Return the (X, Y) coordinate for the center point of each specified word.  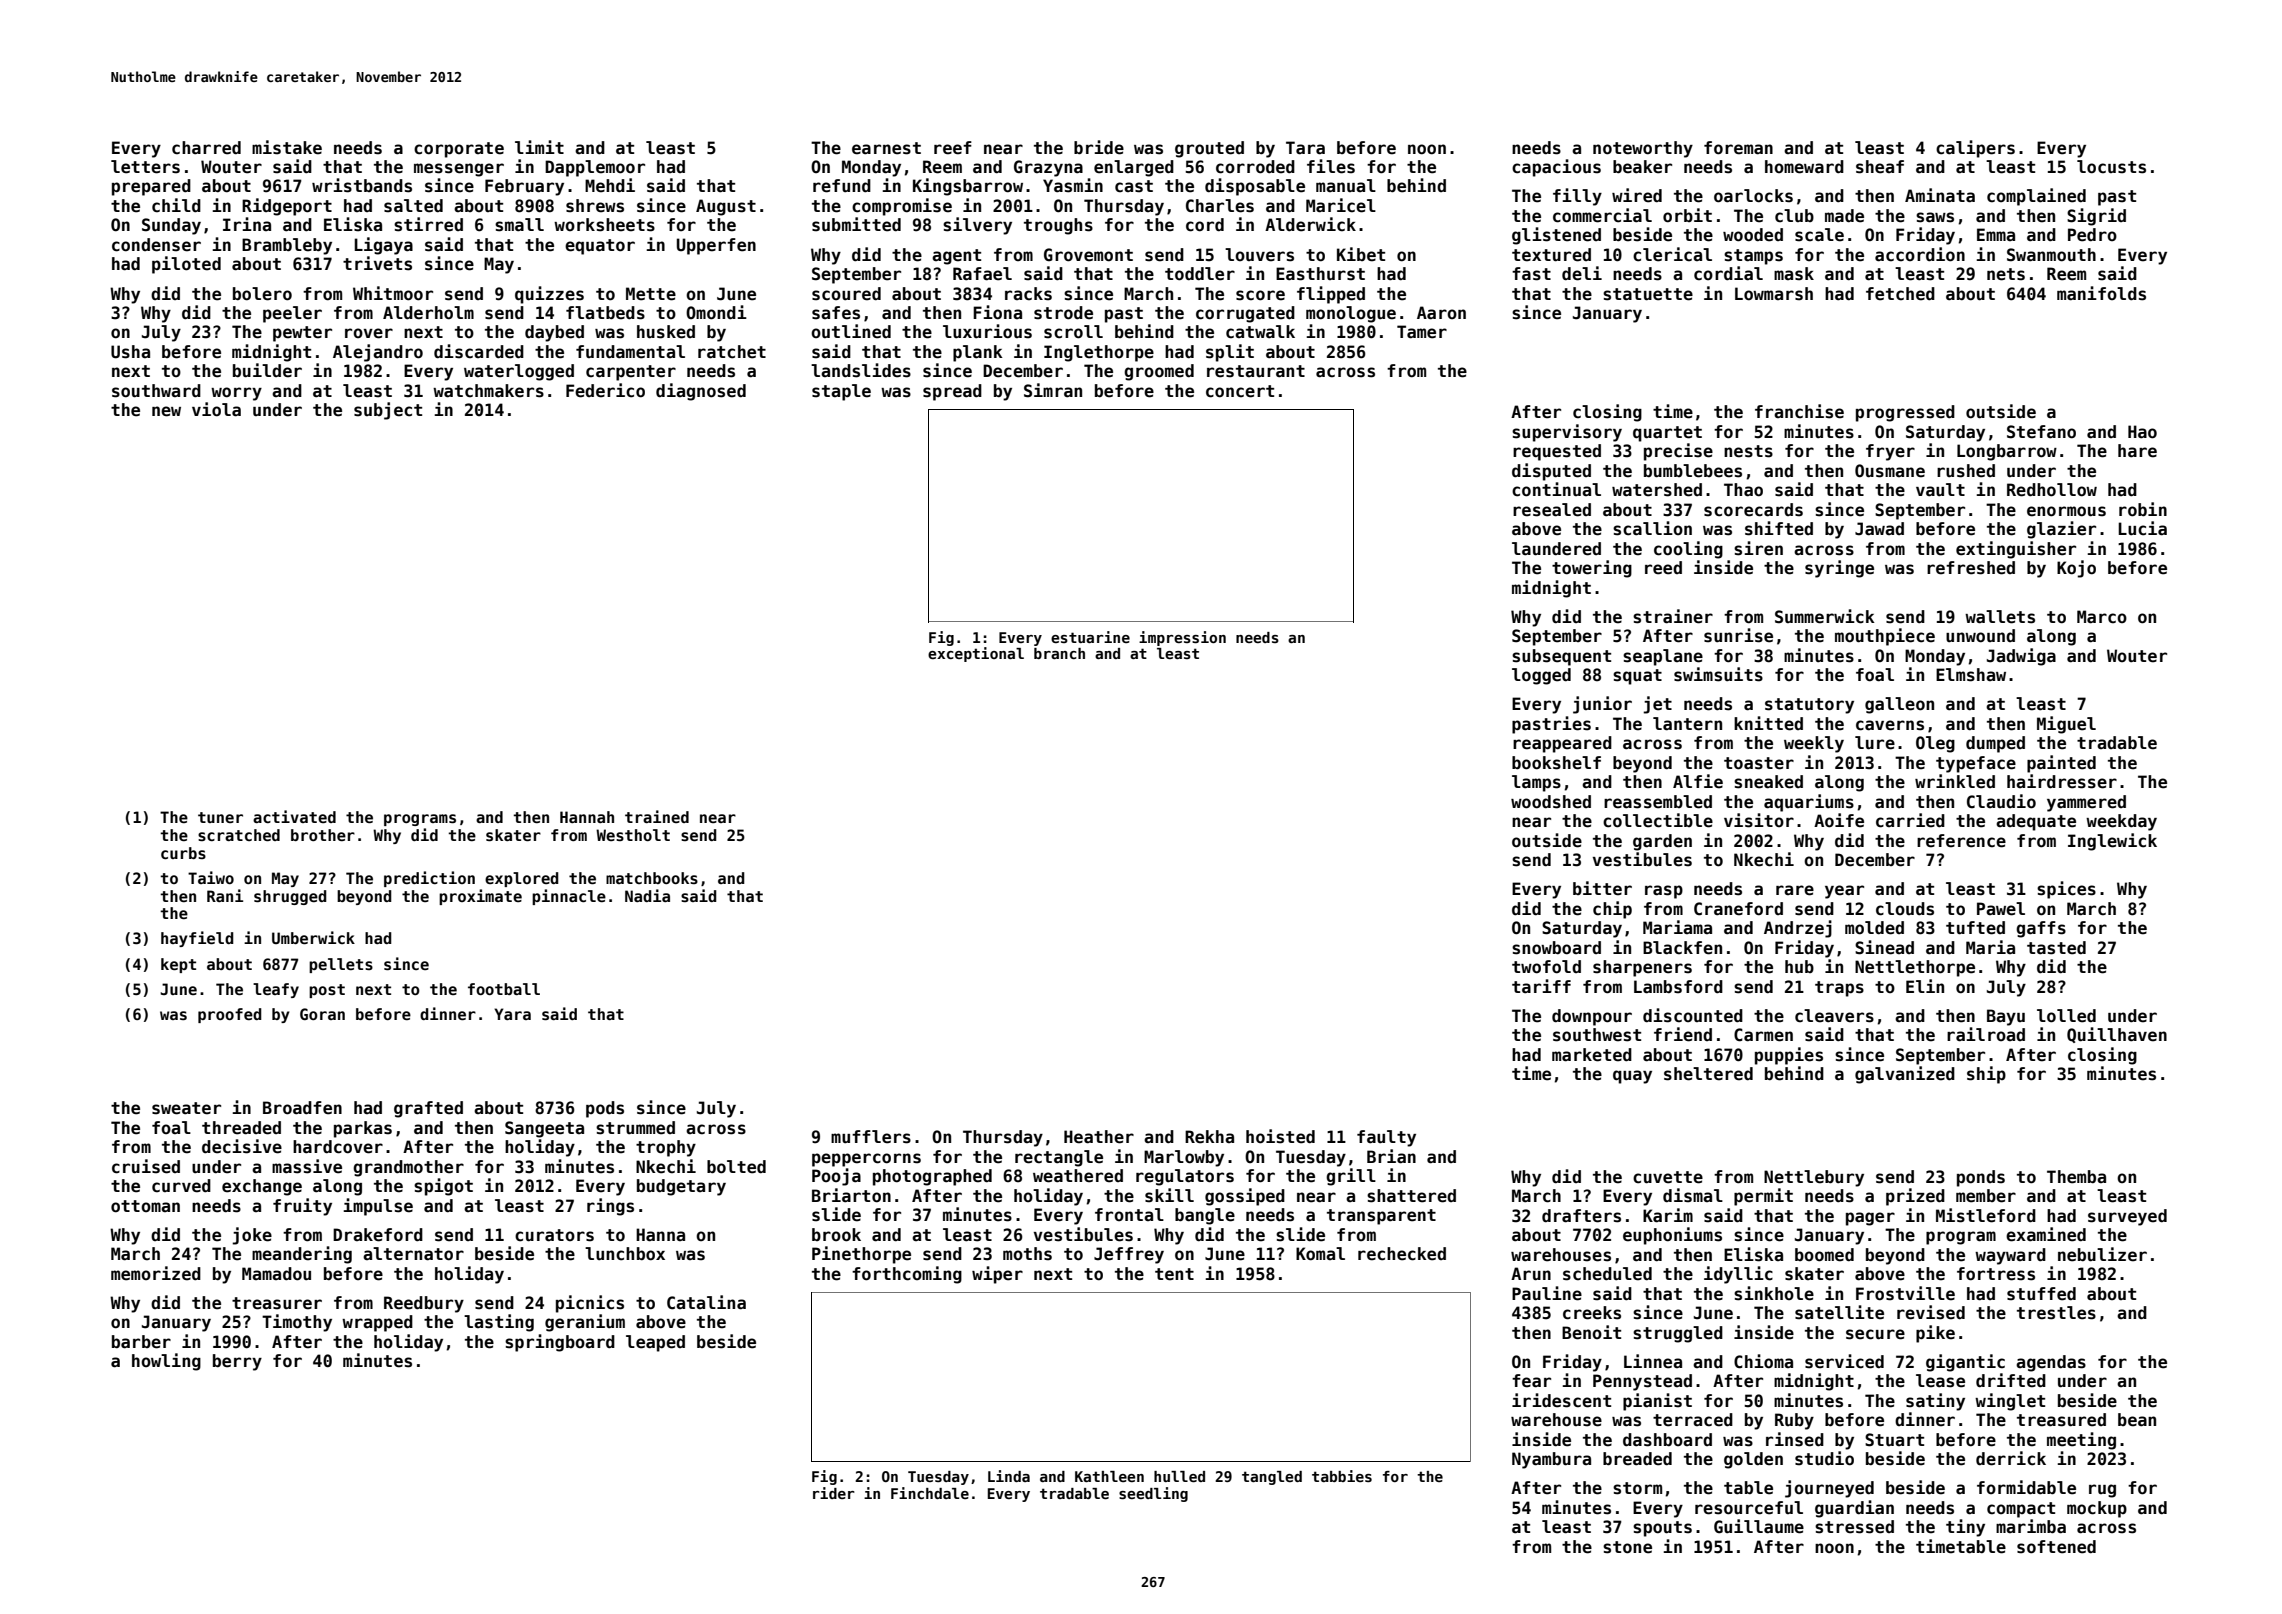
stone (1627, 1547)
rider (834, 1493)
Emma (1996, 234)
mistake (287, 147)
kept (178, 965)
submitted (856, 224)
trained (657, 816)
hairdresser (2062, 781)
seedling (1153, 1494)
